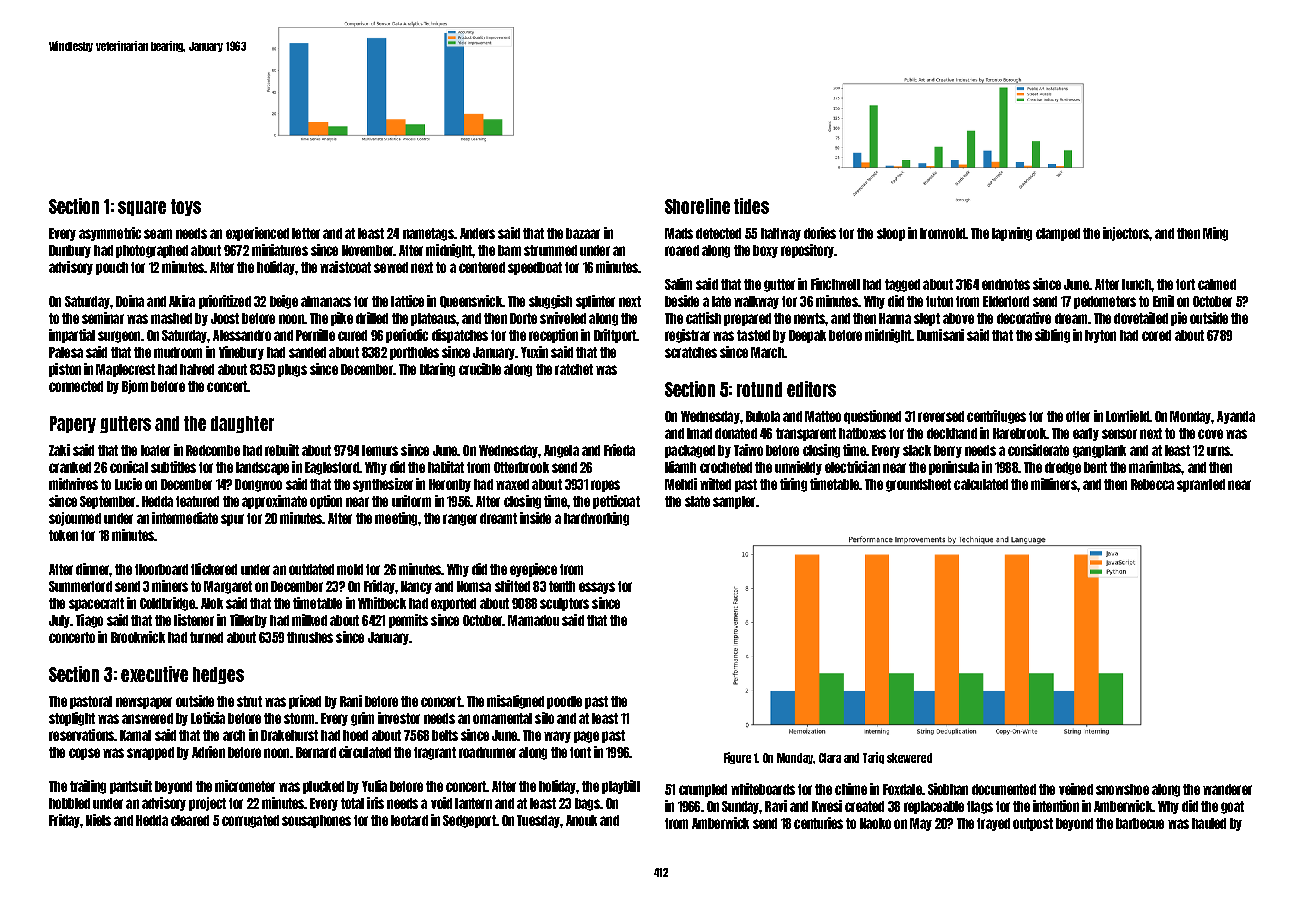 This image has height=924, width=1308. I want to click on bazaar, so click(583, 233).
